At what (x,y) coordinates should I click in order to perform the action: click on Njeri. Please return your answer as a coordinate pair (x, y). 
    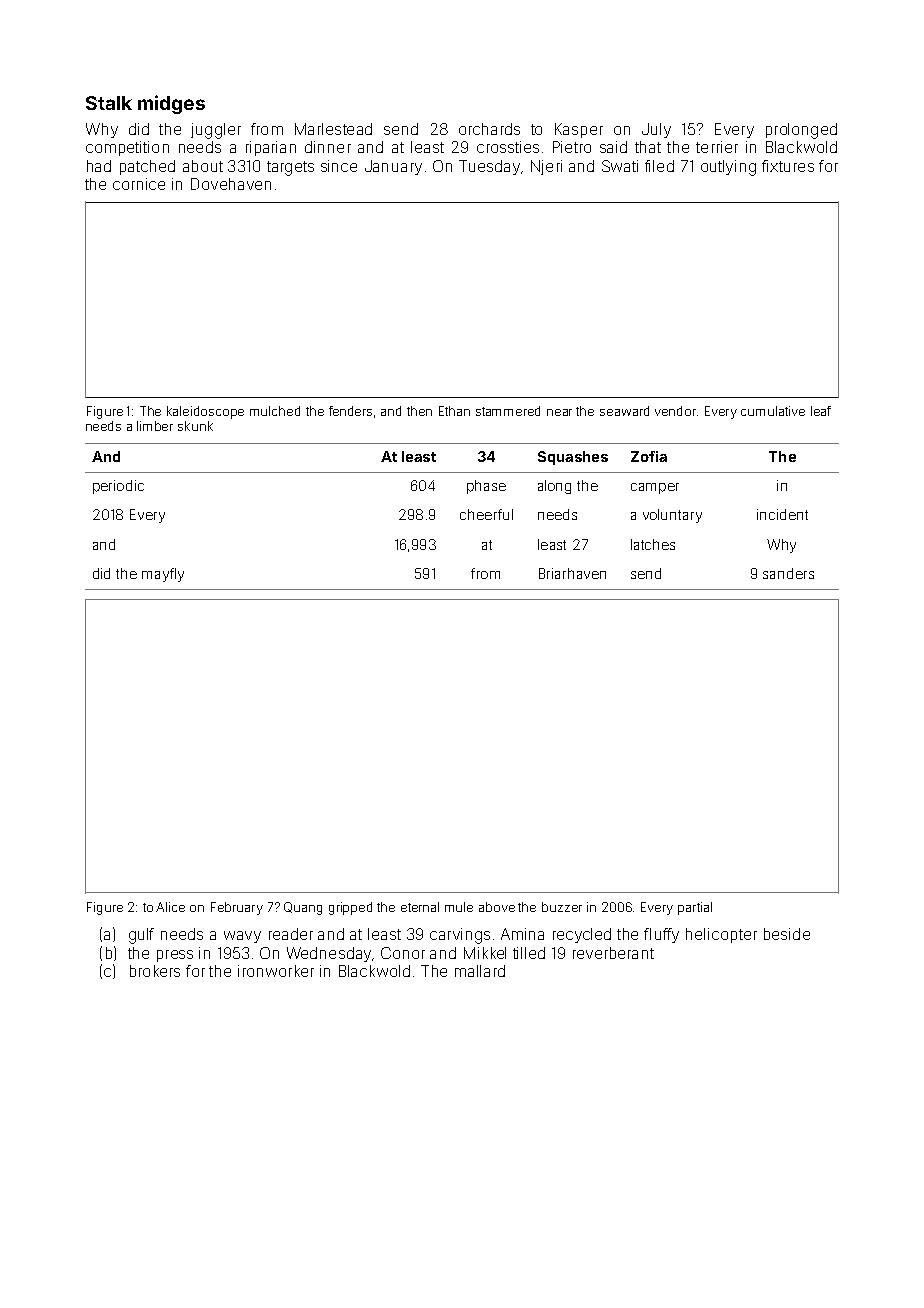
    Looking at the image, I should click on (546, 167).
